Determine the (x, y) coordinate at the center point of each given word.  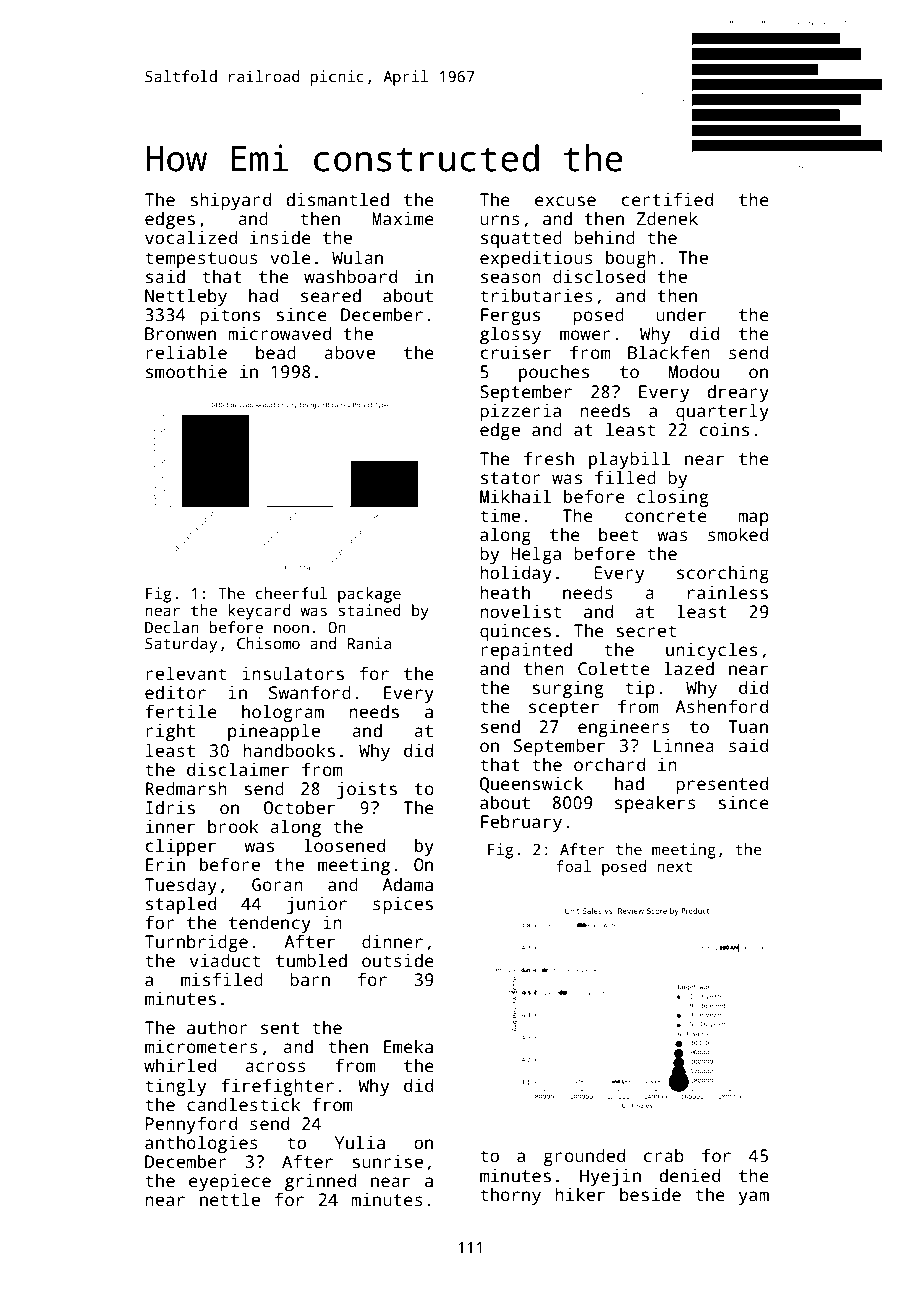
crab (664, 1155)
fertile (181, 711)
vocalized (191, 237)
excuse (565, 201)
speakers (655, 804)
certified (667, 199)
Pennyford (191, 1125)
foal (573, 866)
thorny (510, 1196)
